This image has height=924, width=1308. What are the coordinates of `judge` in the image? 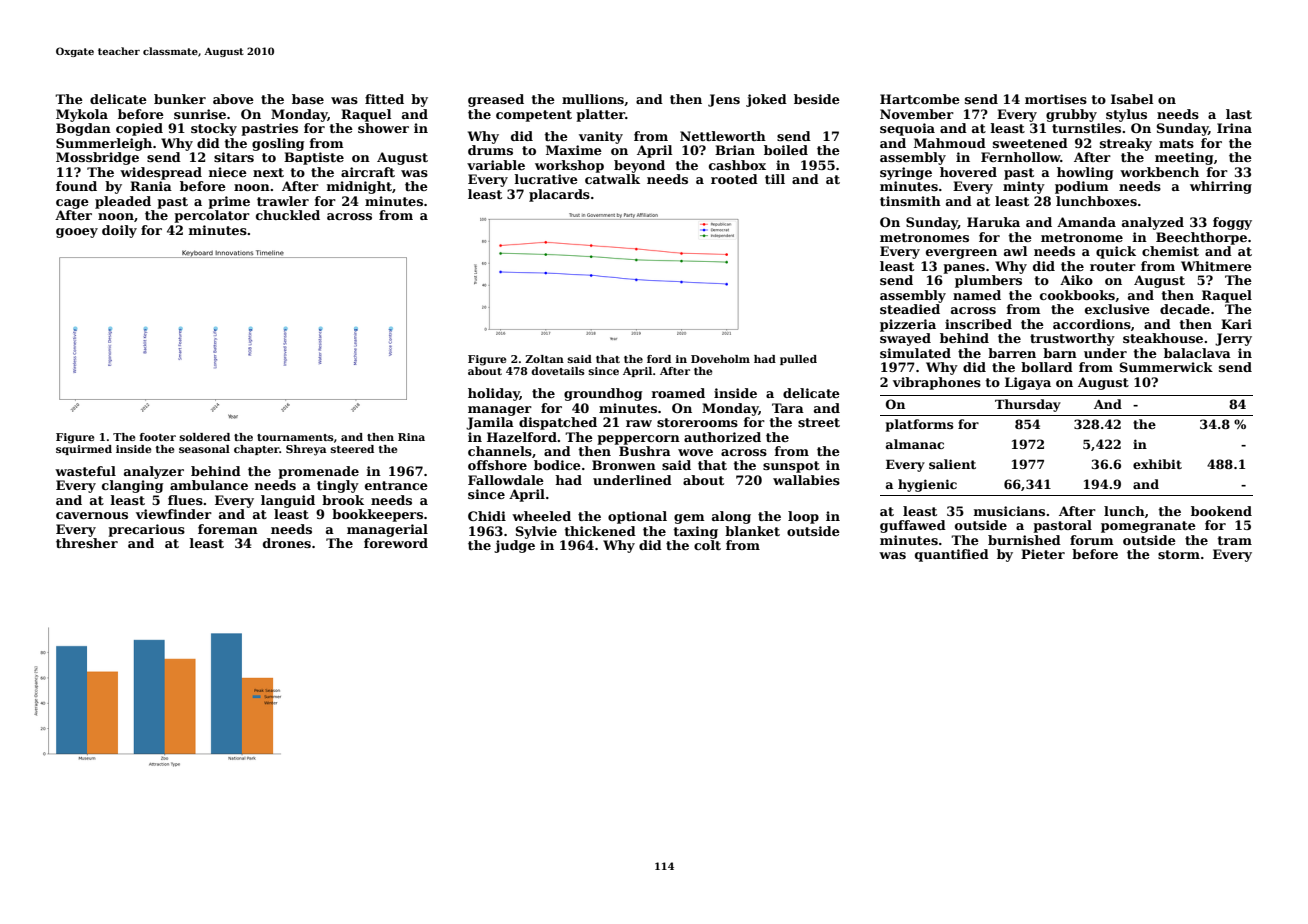 It's located at (514, 546).
